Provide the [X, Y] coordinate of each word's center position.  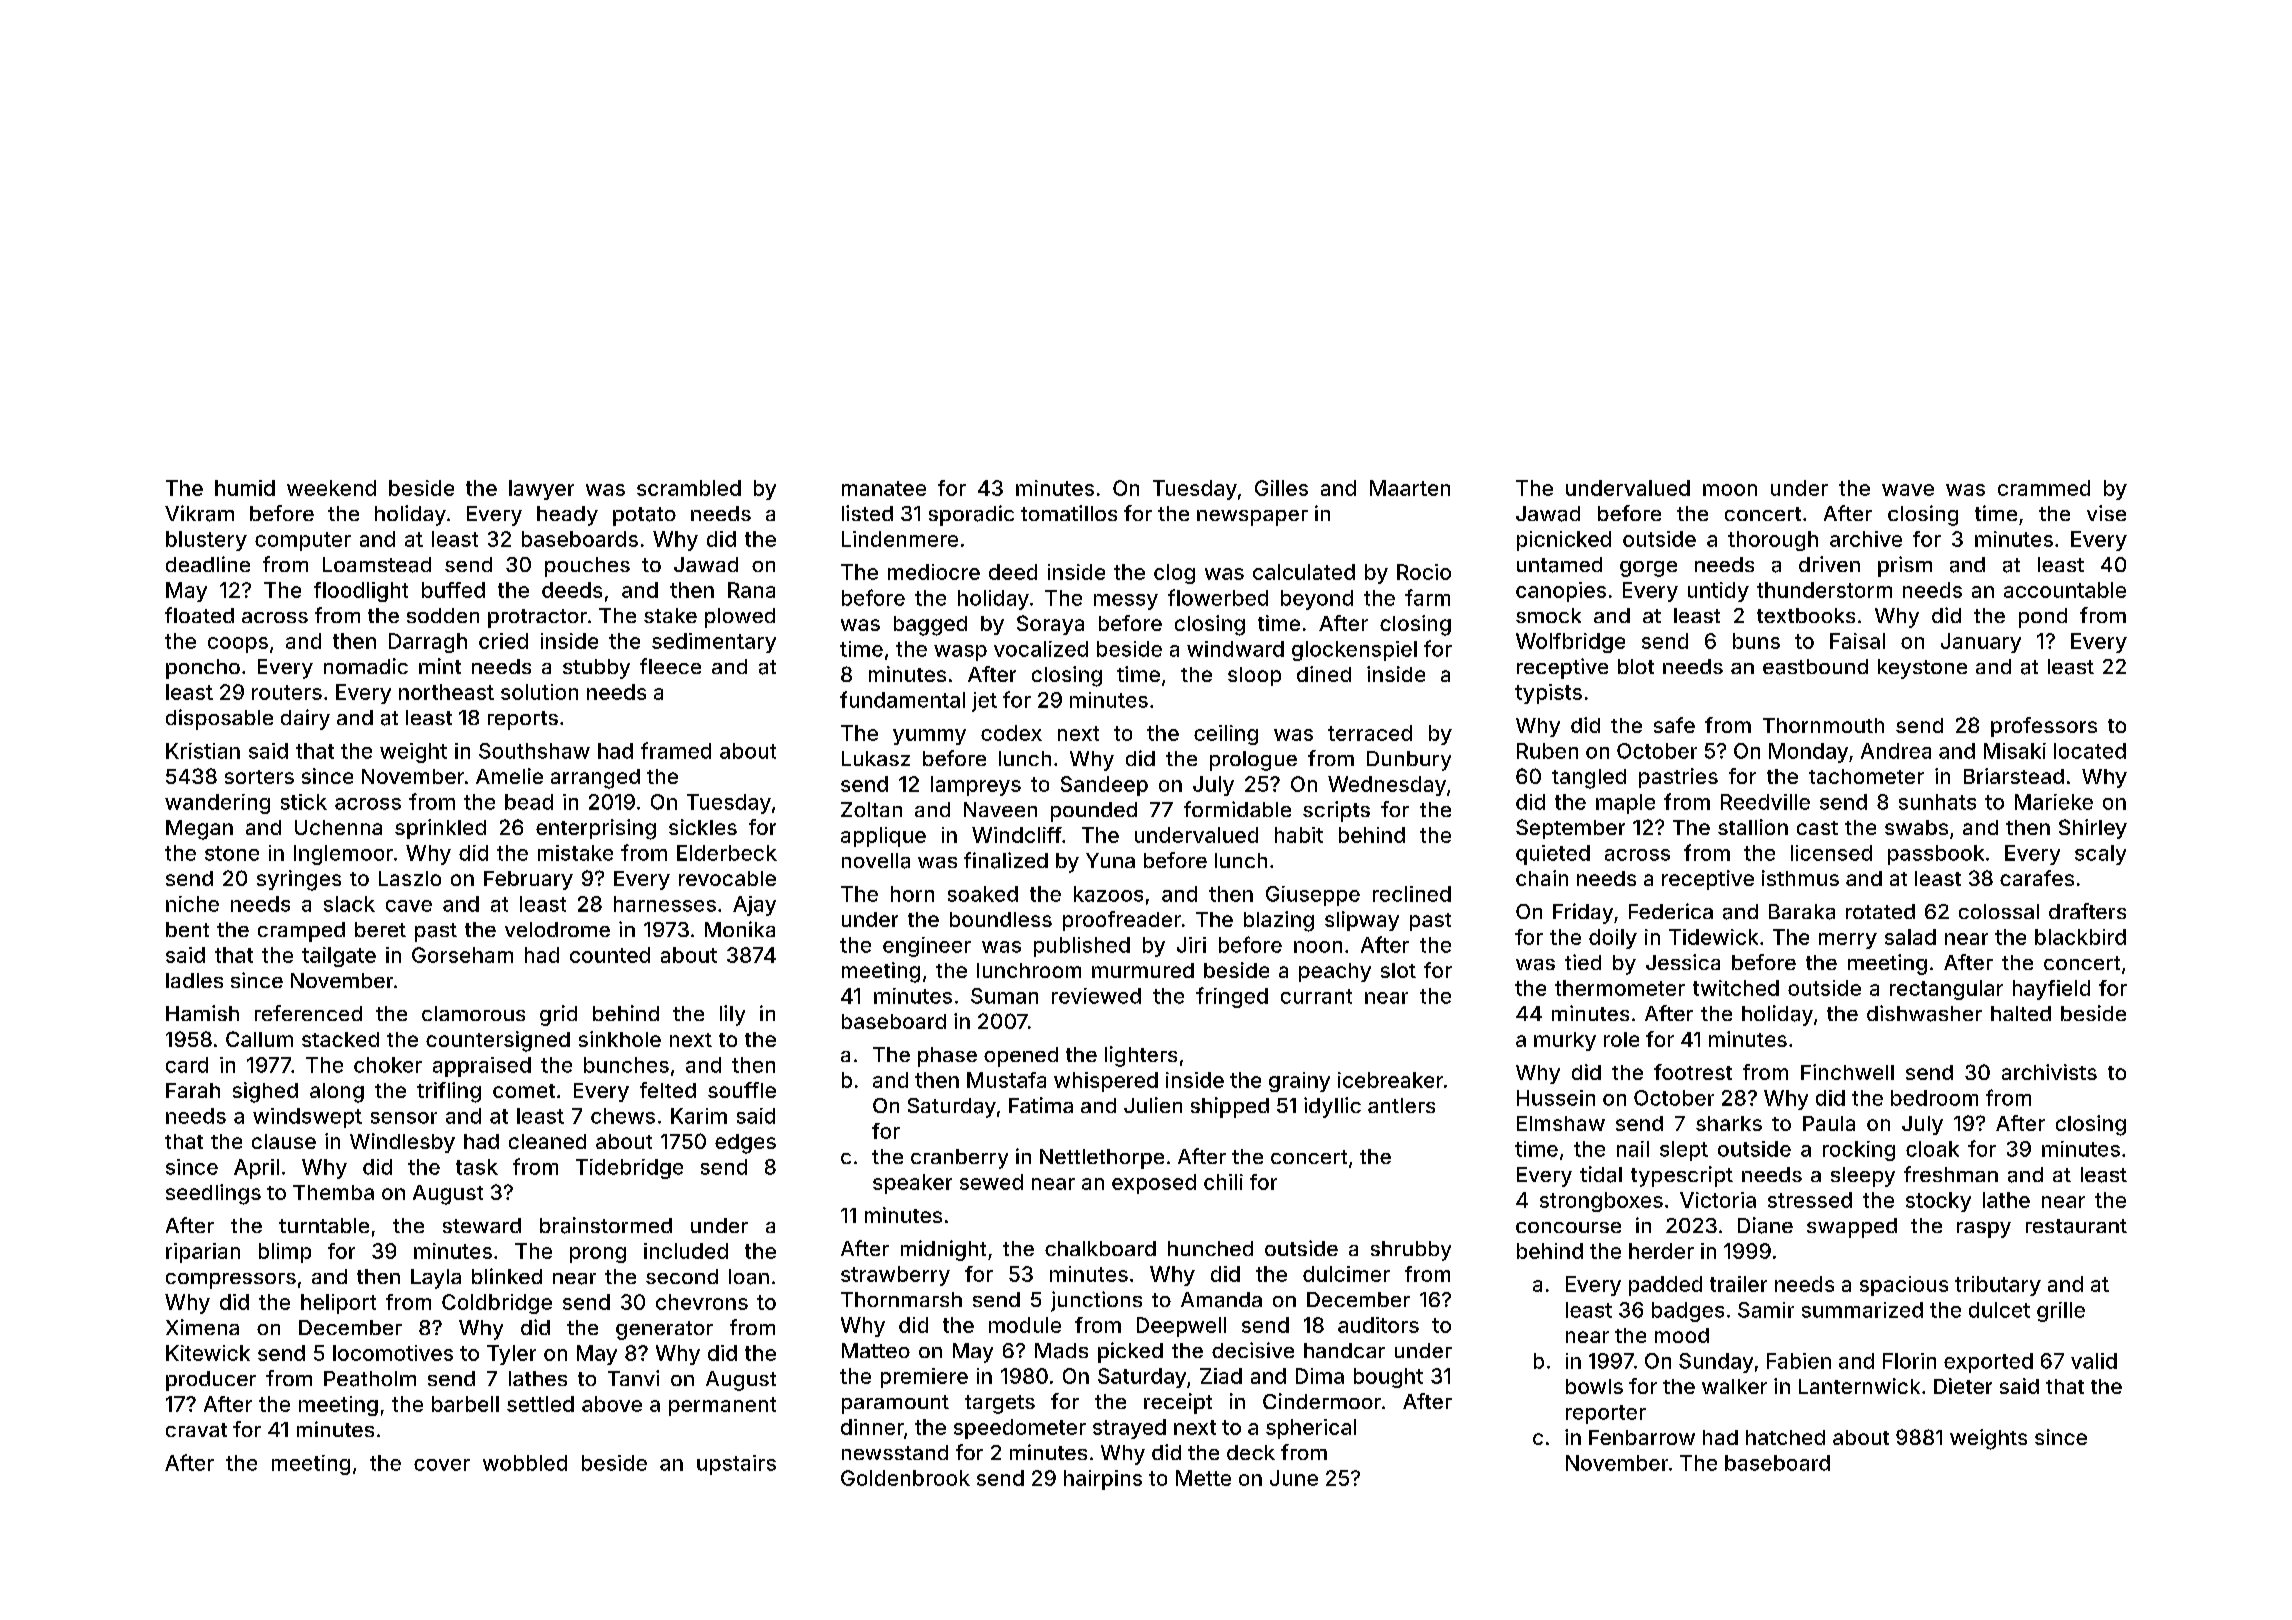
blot [1636, 666]
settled [540, 1404]
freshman [1951, 1174]
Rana [751, 590]
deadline [208, 564]
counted [610, 955]
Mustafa [1006, 1080]
